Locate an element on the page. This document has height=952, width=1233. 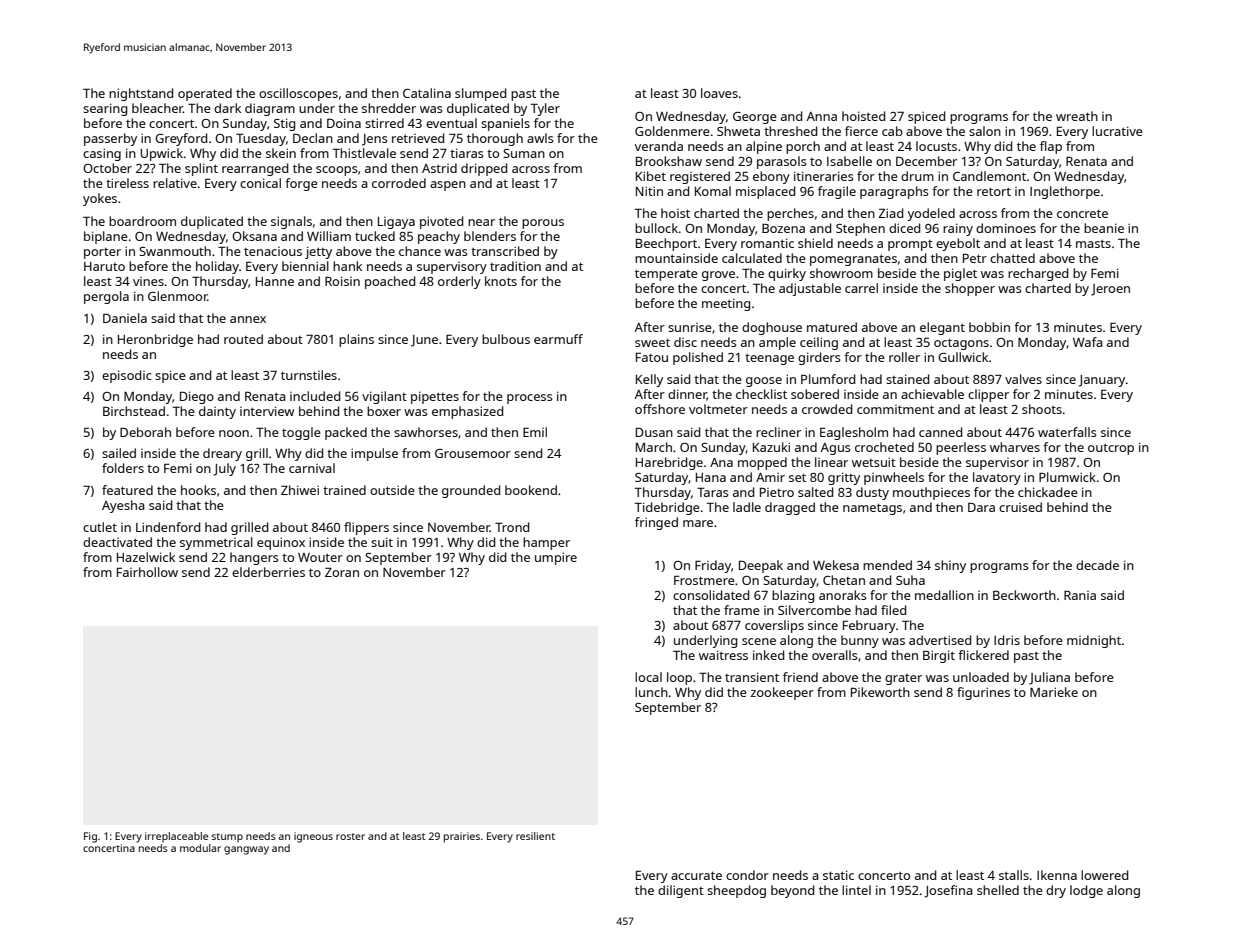
Trond is located at coordinates (512, 527).
